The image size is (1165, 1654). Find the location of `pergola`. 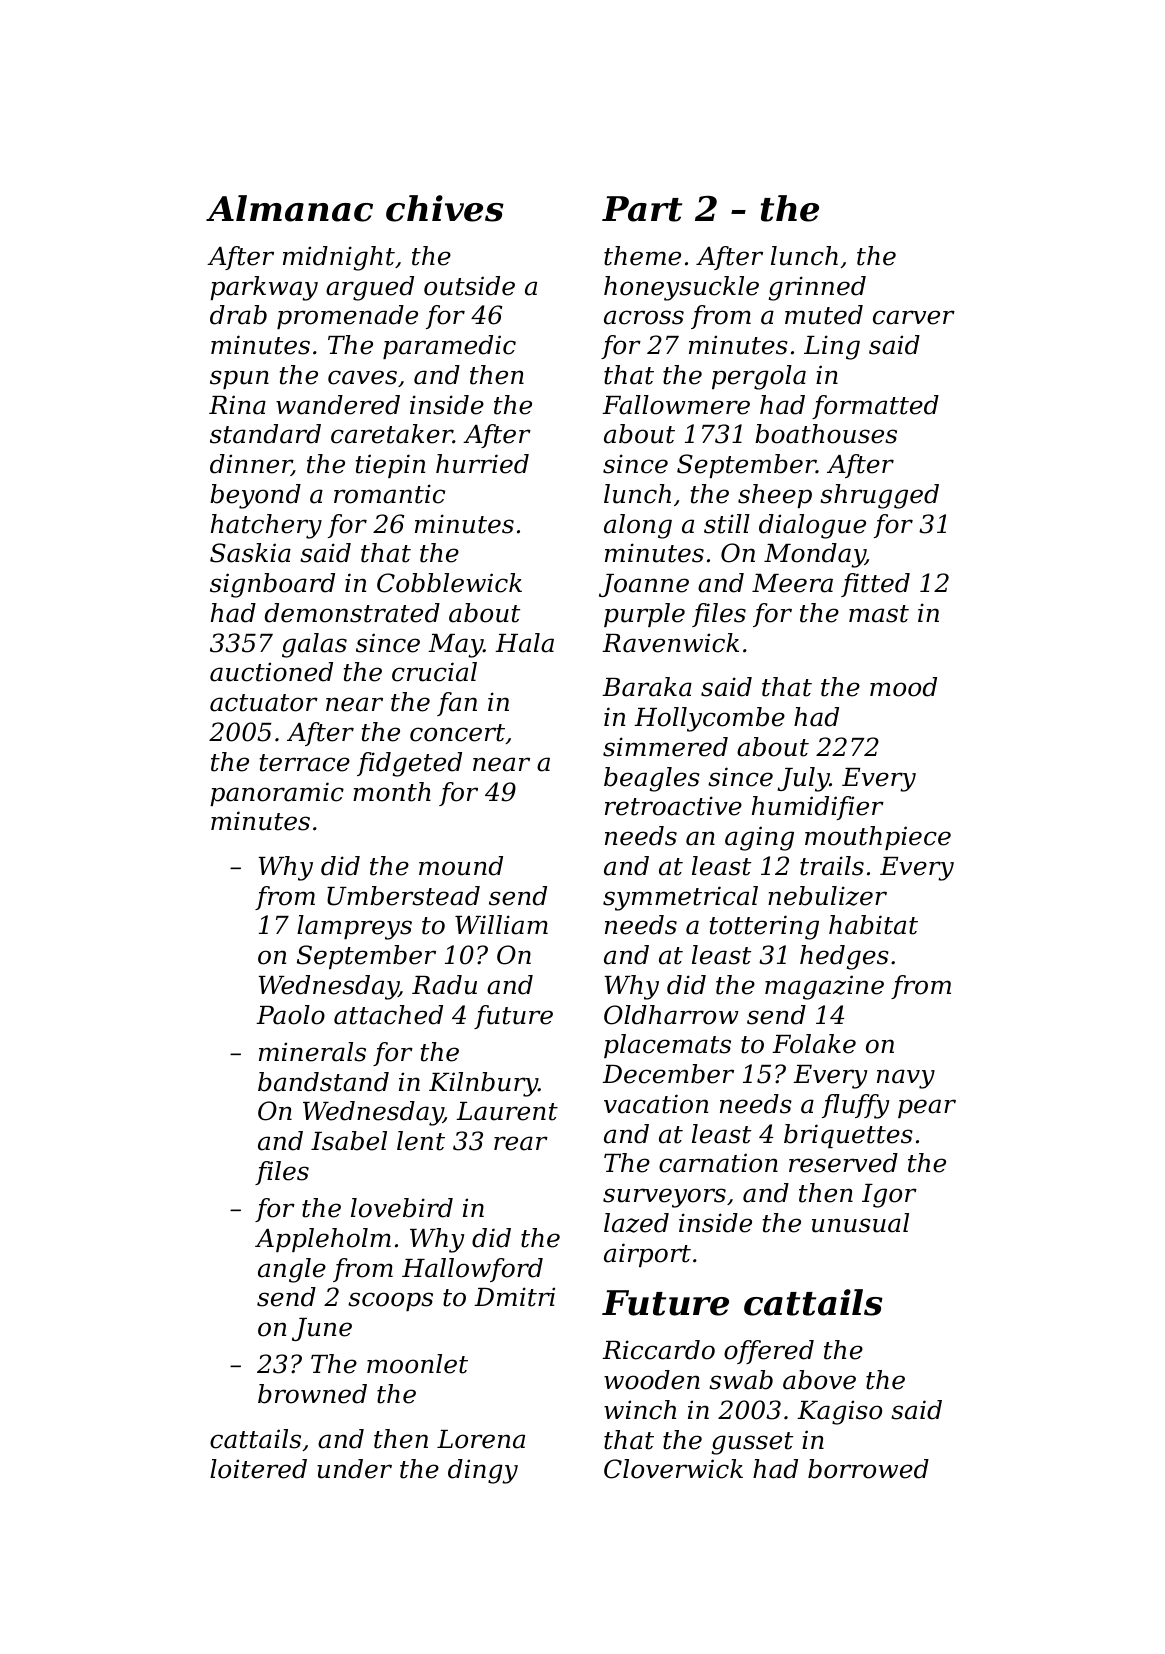

pergola is located at coordinates (759, 377).
